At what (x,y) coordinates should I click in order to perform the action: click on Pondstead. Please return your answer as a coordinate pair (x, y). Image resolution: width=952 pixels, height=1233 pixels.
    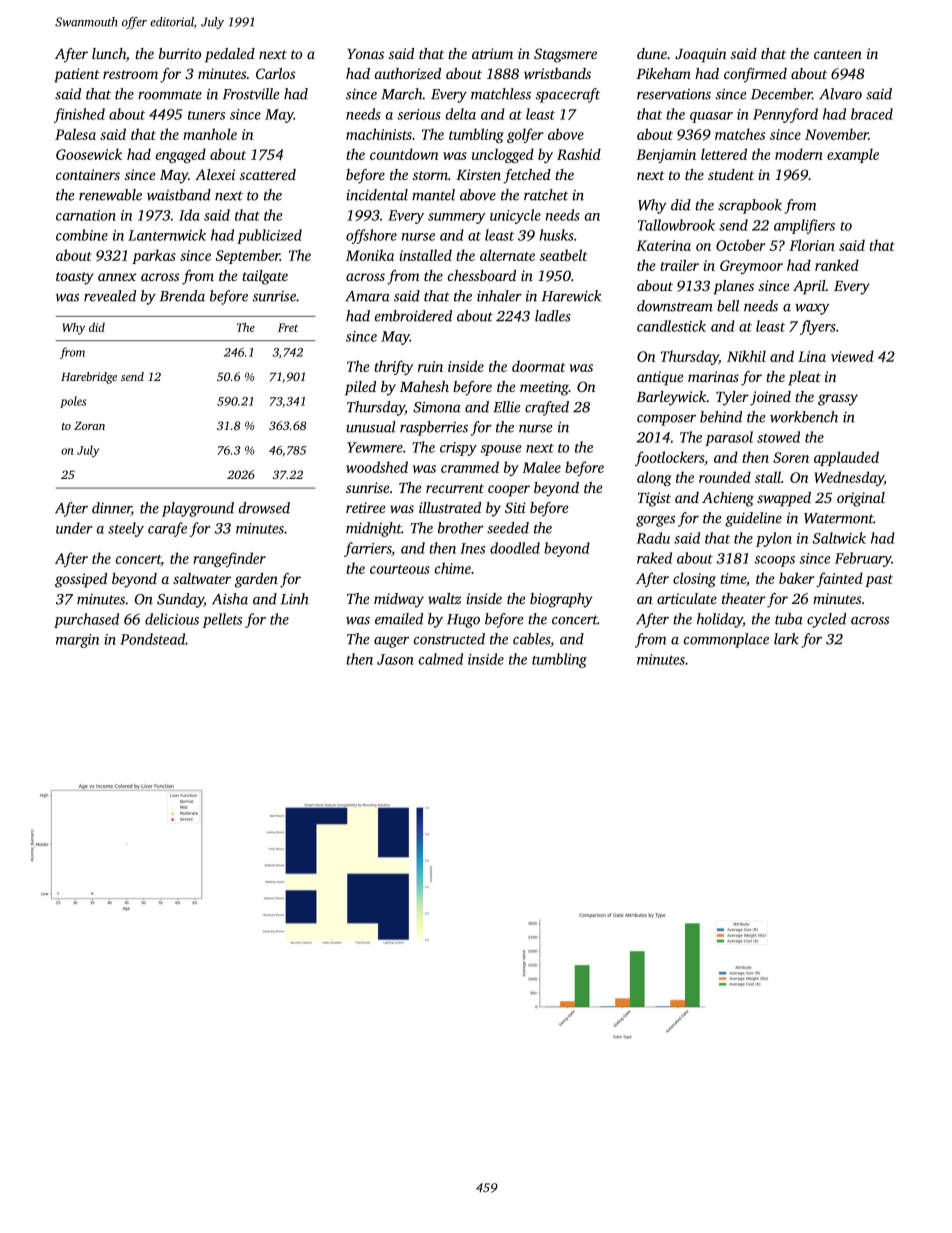
    Looking at the image, I should click on (152, 639).
